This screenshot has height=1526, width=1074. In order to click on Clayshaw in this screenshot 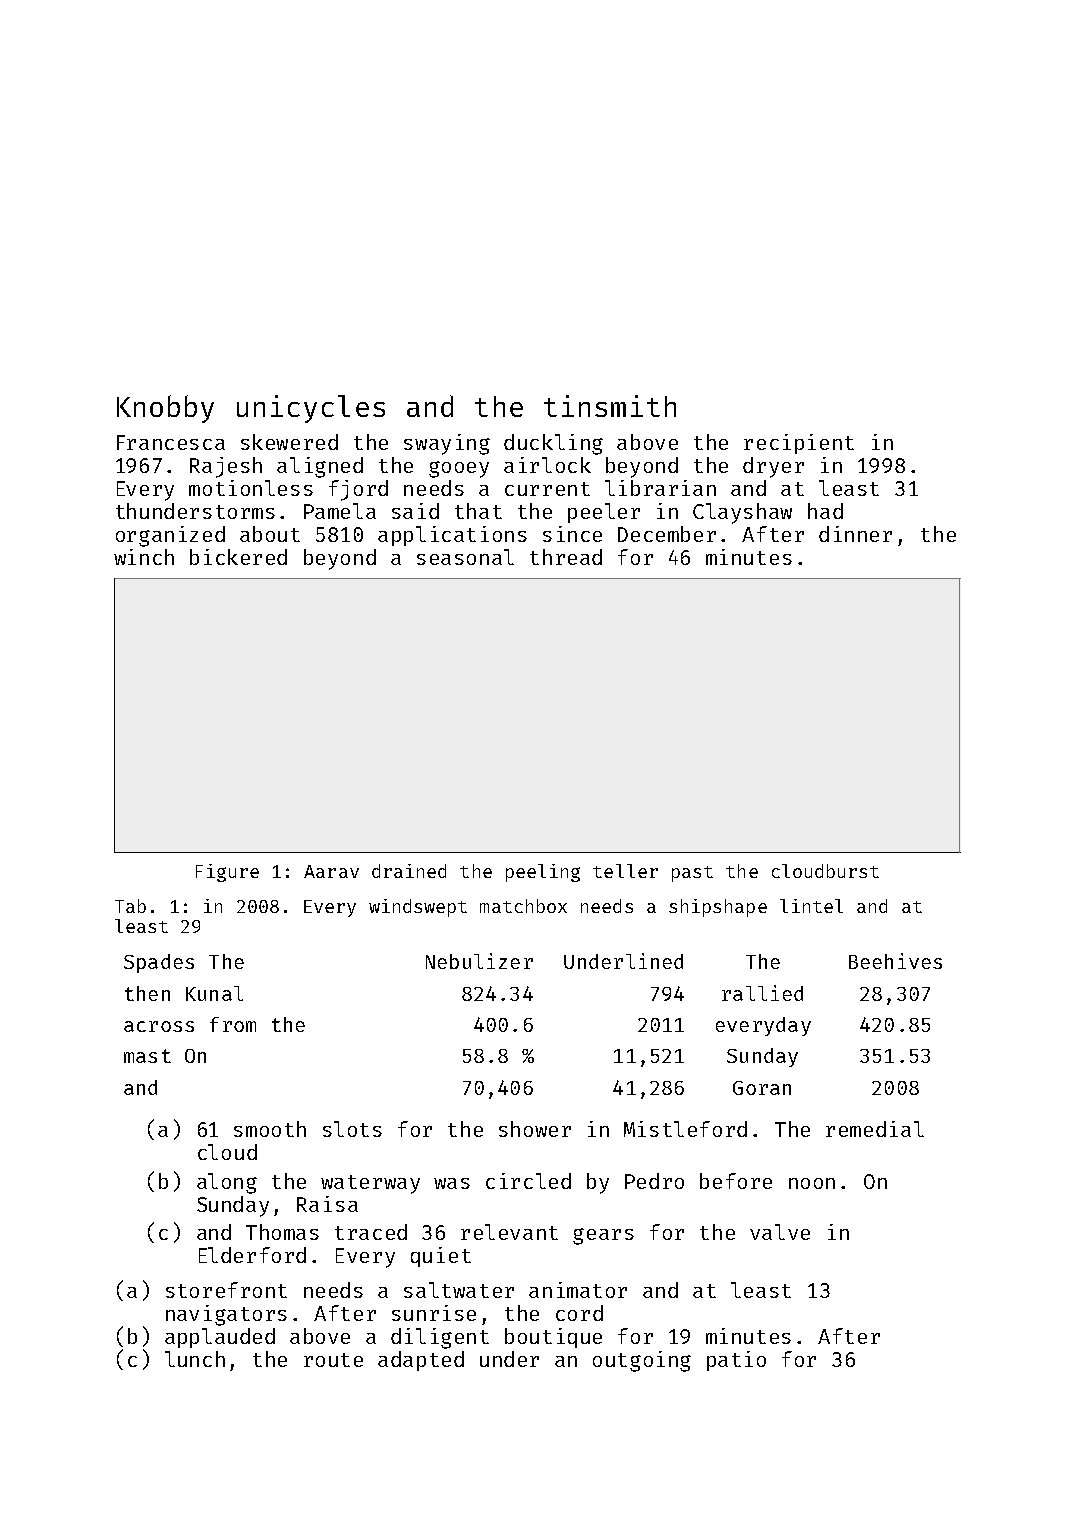, I will do `click(742, 513)`.
